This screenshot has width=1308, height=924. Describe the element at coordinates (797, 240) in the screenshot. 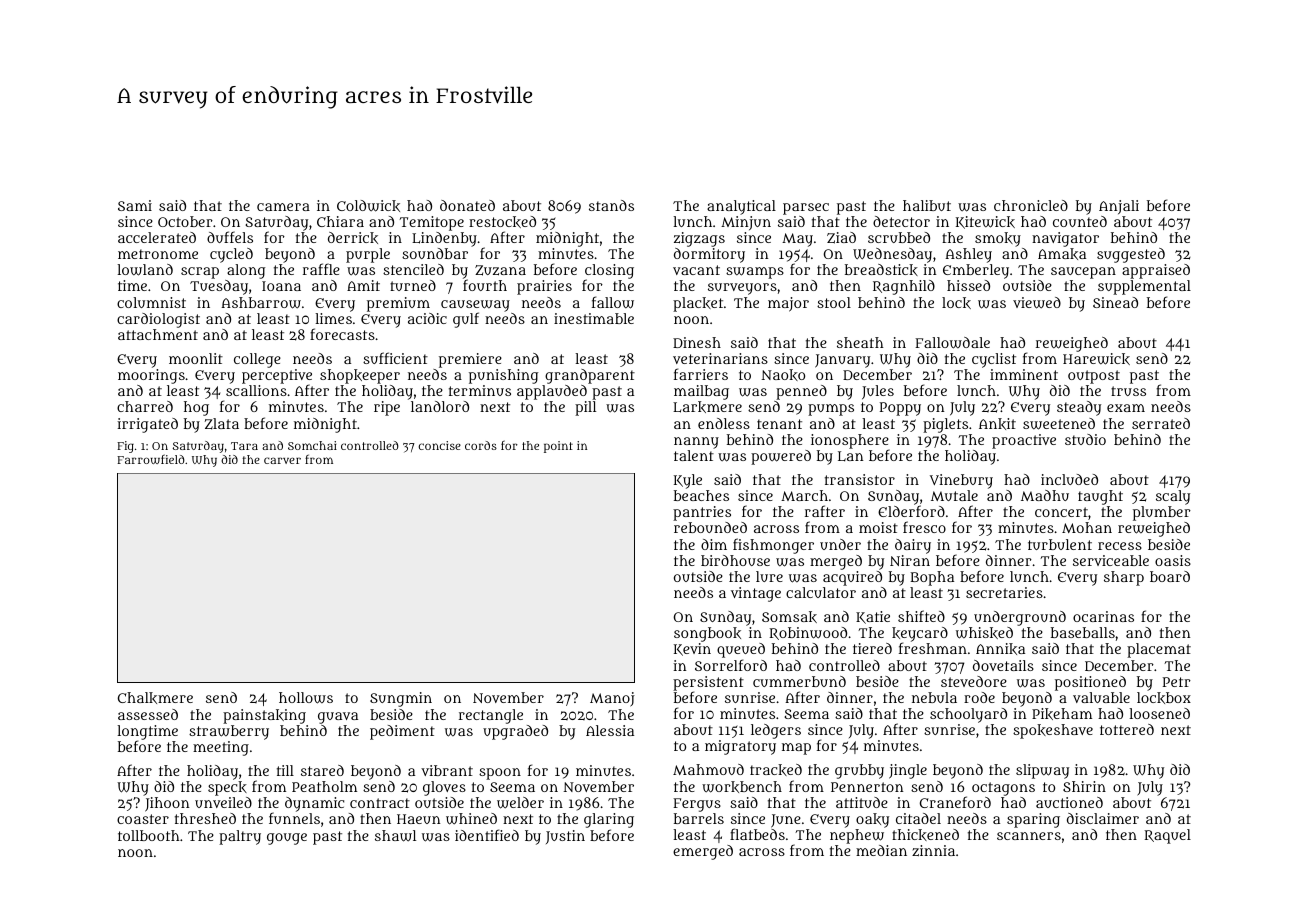

I see `May` at that location.
